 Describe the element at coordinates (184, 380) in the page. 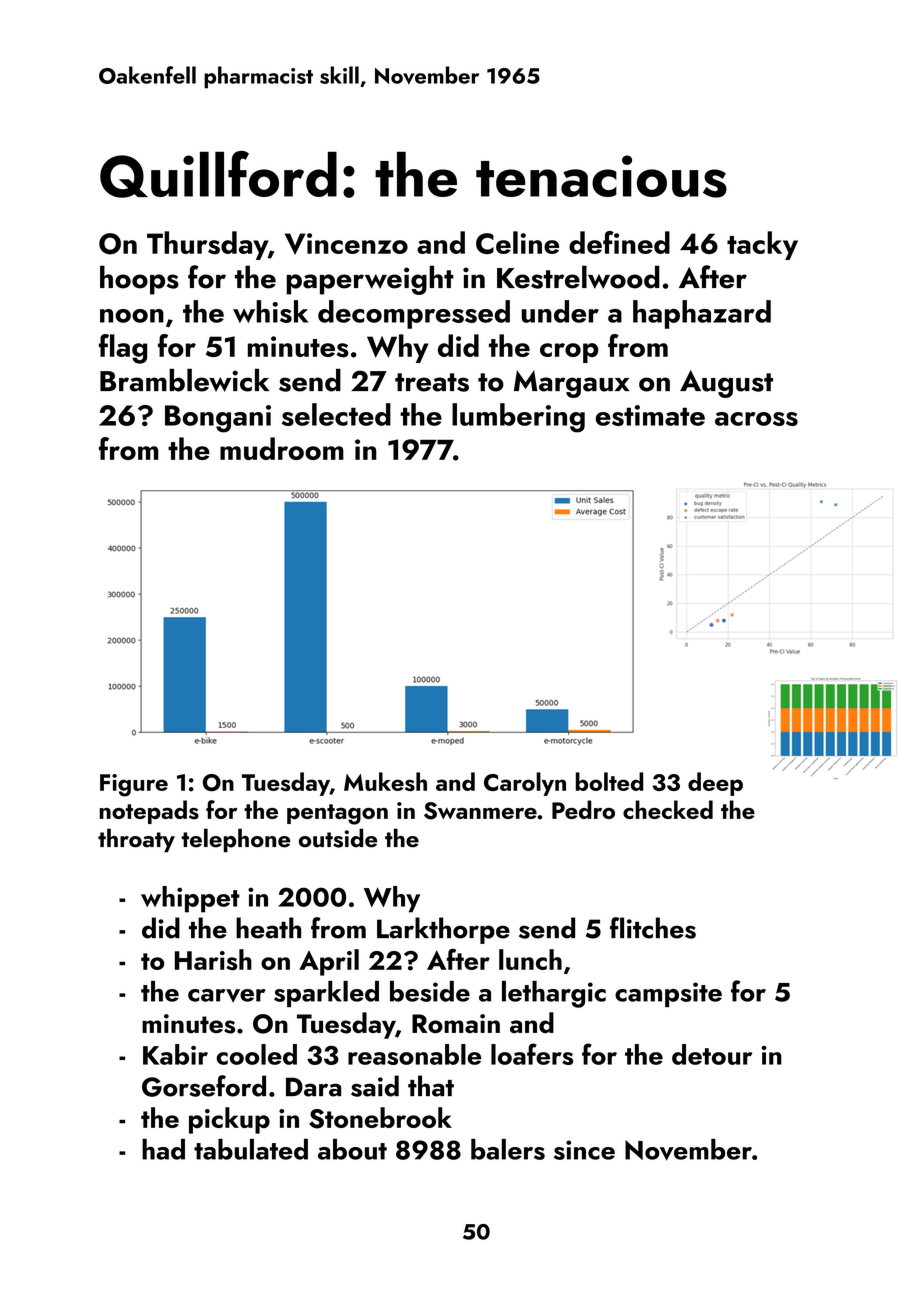

I see `Bramblewick` at that location.
